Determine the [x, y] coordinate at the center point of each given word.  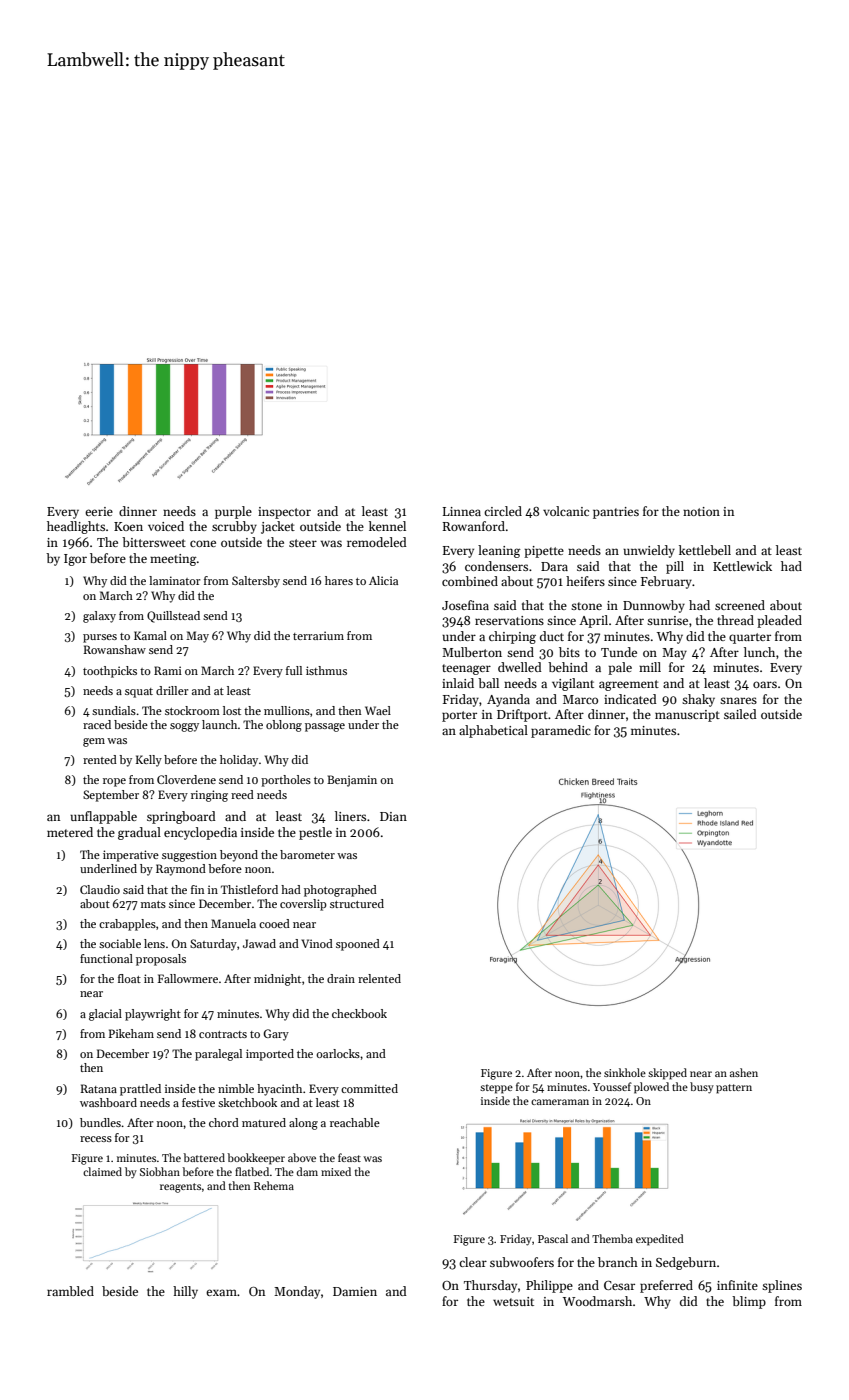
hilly [185, 1292]
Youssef [612, 1086]
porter [459, 716]
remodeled [377, 542]
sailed [740, 714]
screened [740, 605]
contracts [223, 1034]
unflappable [103, 817]
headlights [76, 527]
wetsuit [513, 1301]
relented [379, 978]
